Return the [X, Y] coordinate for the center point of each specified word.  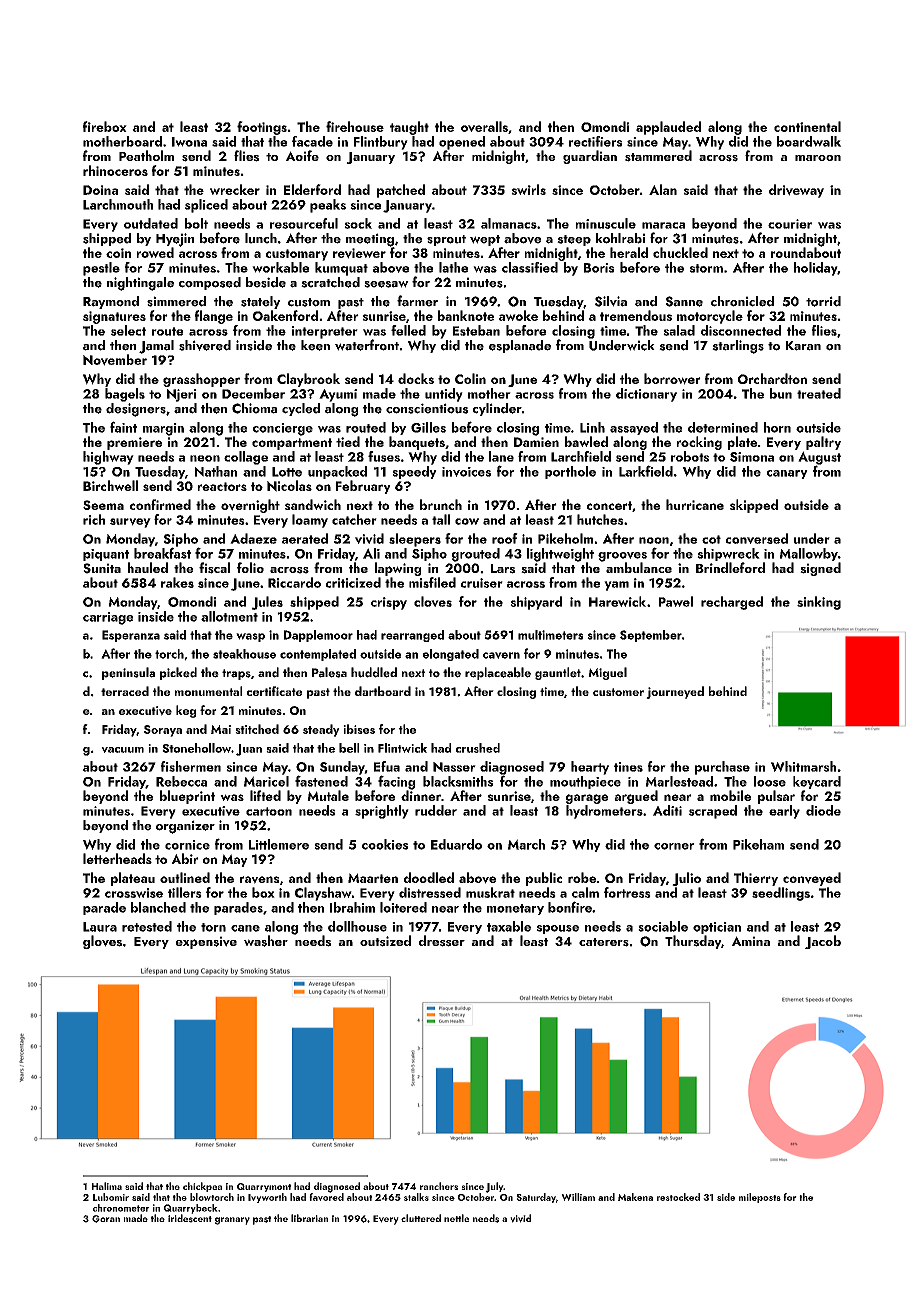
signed [820, 569]
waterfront [367, 345]
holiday [816, 269]
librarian [309, 1218]
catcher [354, 519]
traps [236, 674]
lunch [261, 238]
